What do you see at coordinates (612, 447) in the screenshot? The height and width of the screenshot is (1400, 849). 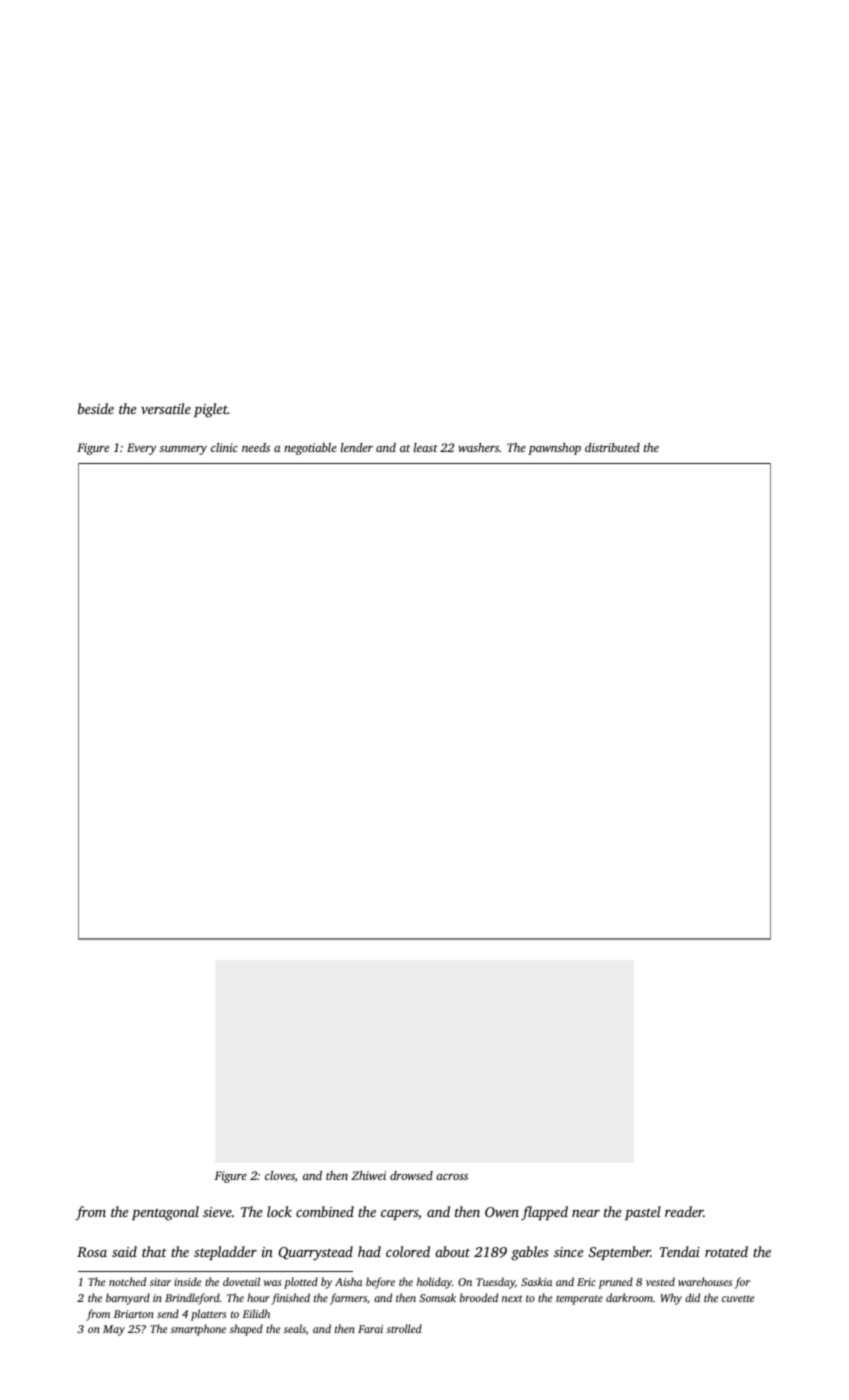 I see `distributed` at bounding box center [612, 447].
